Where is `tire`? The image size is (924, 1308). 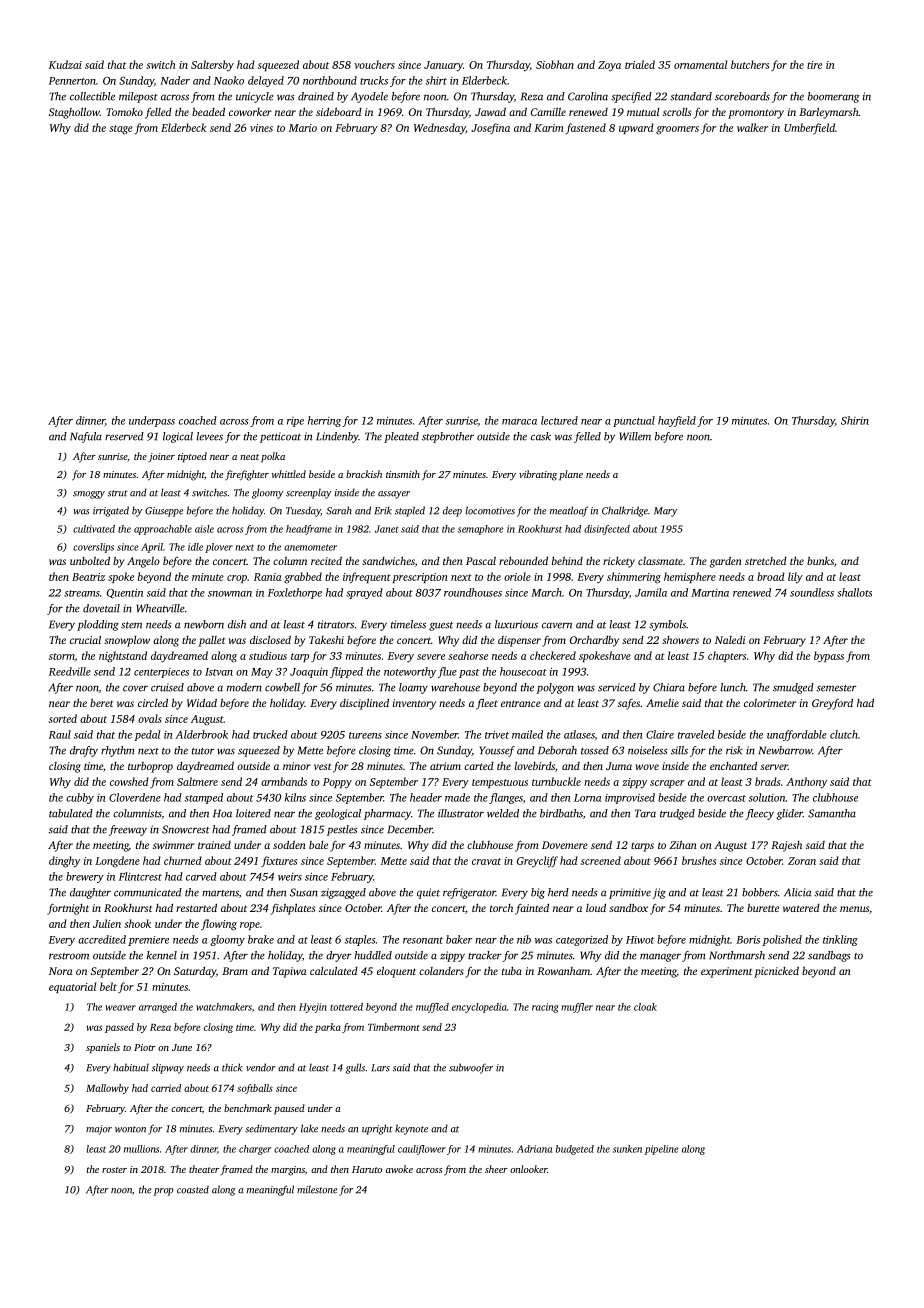
tire is located at coordinates (814, 65).
